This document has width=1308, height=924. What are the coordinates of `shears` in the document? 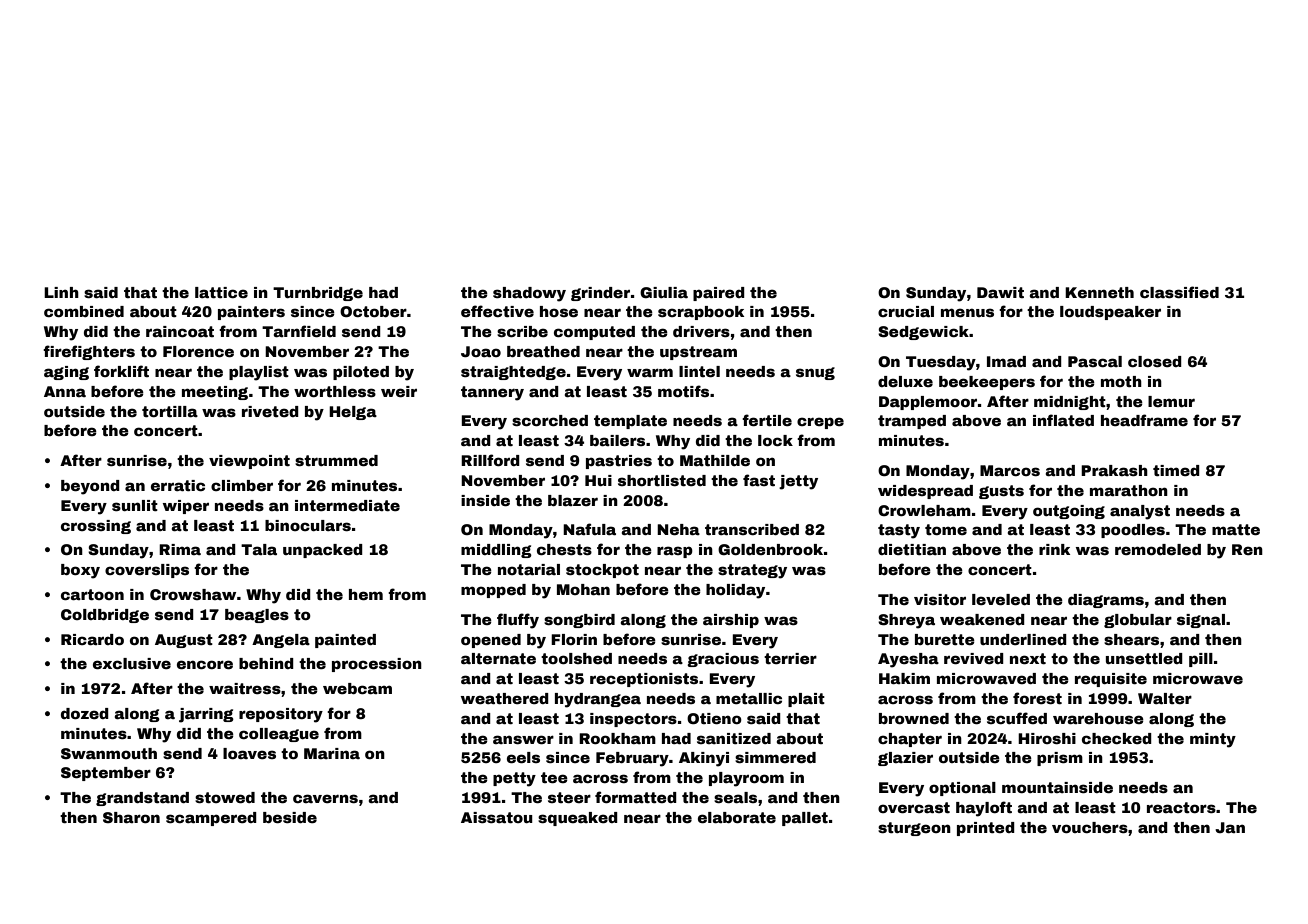 It's located at (1131, 639).
